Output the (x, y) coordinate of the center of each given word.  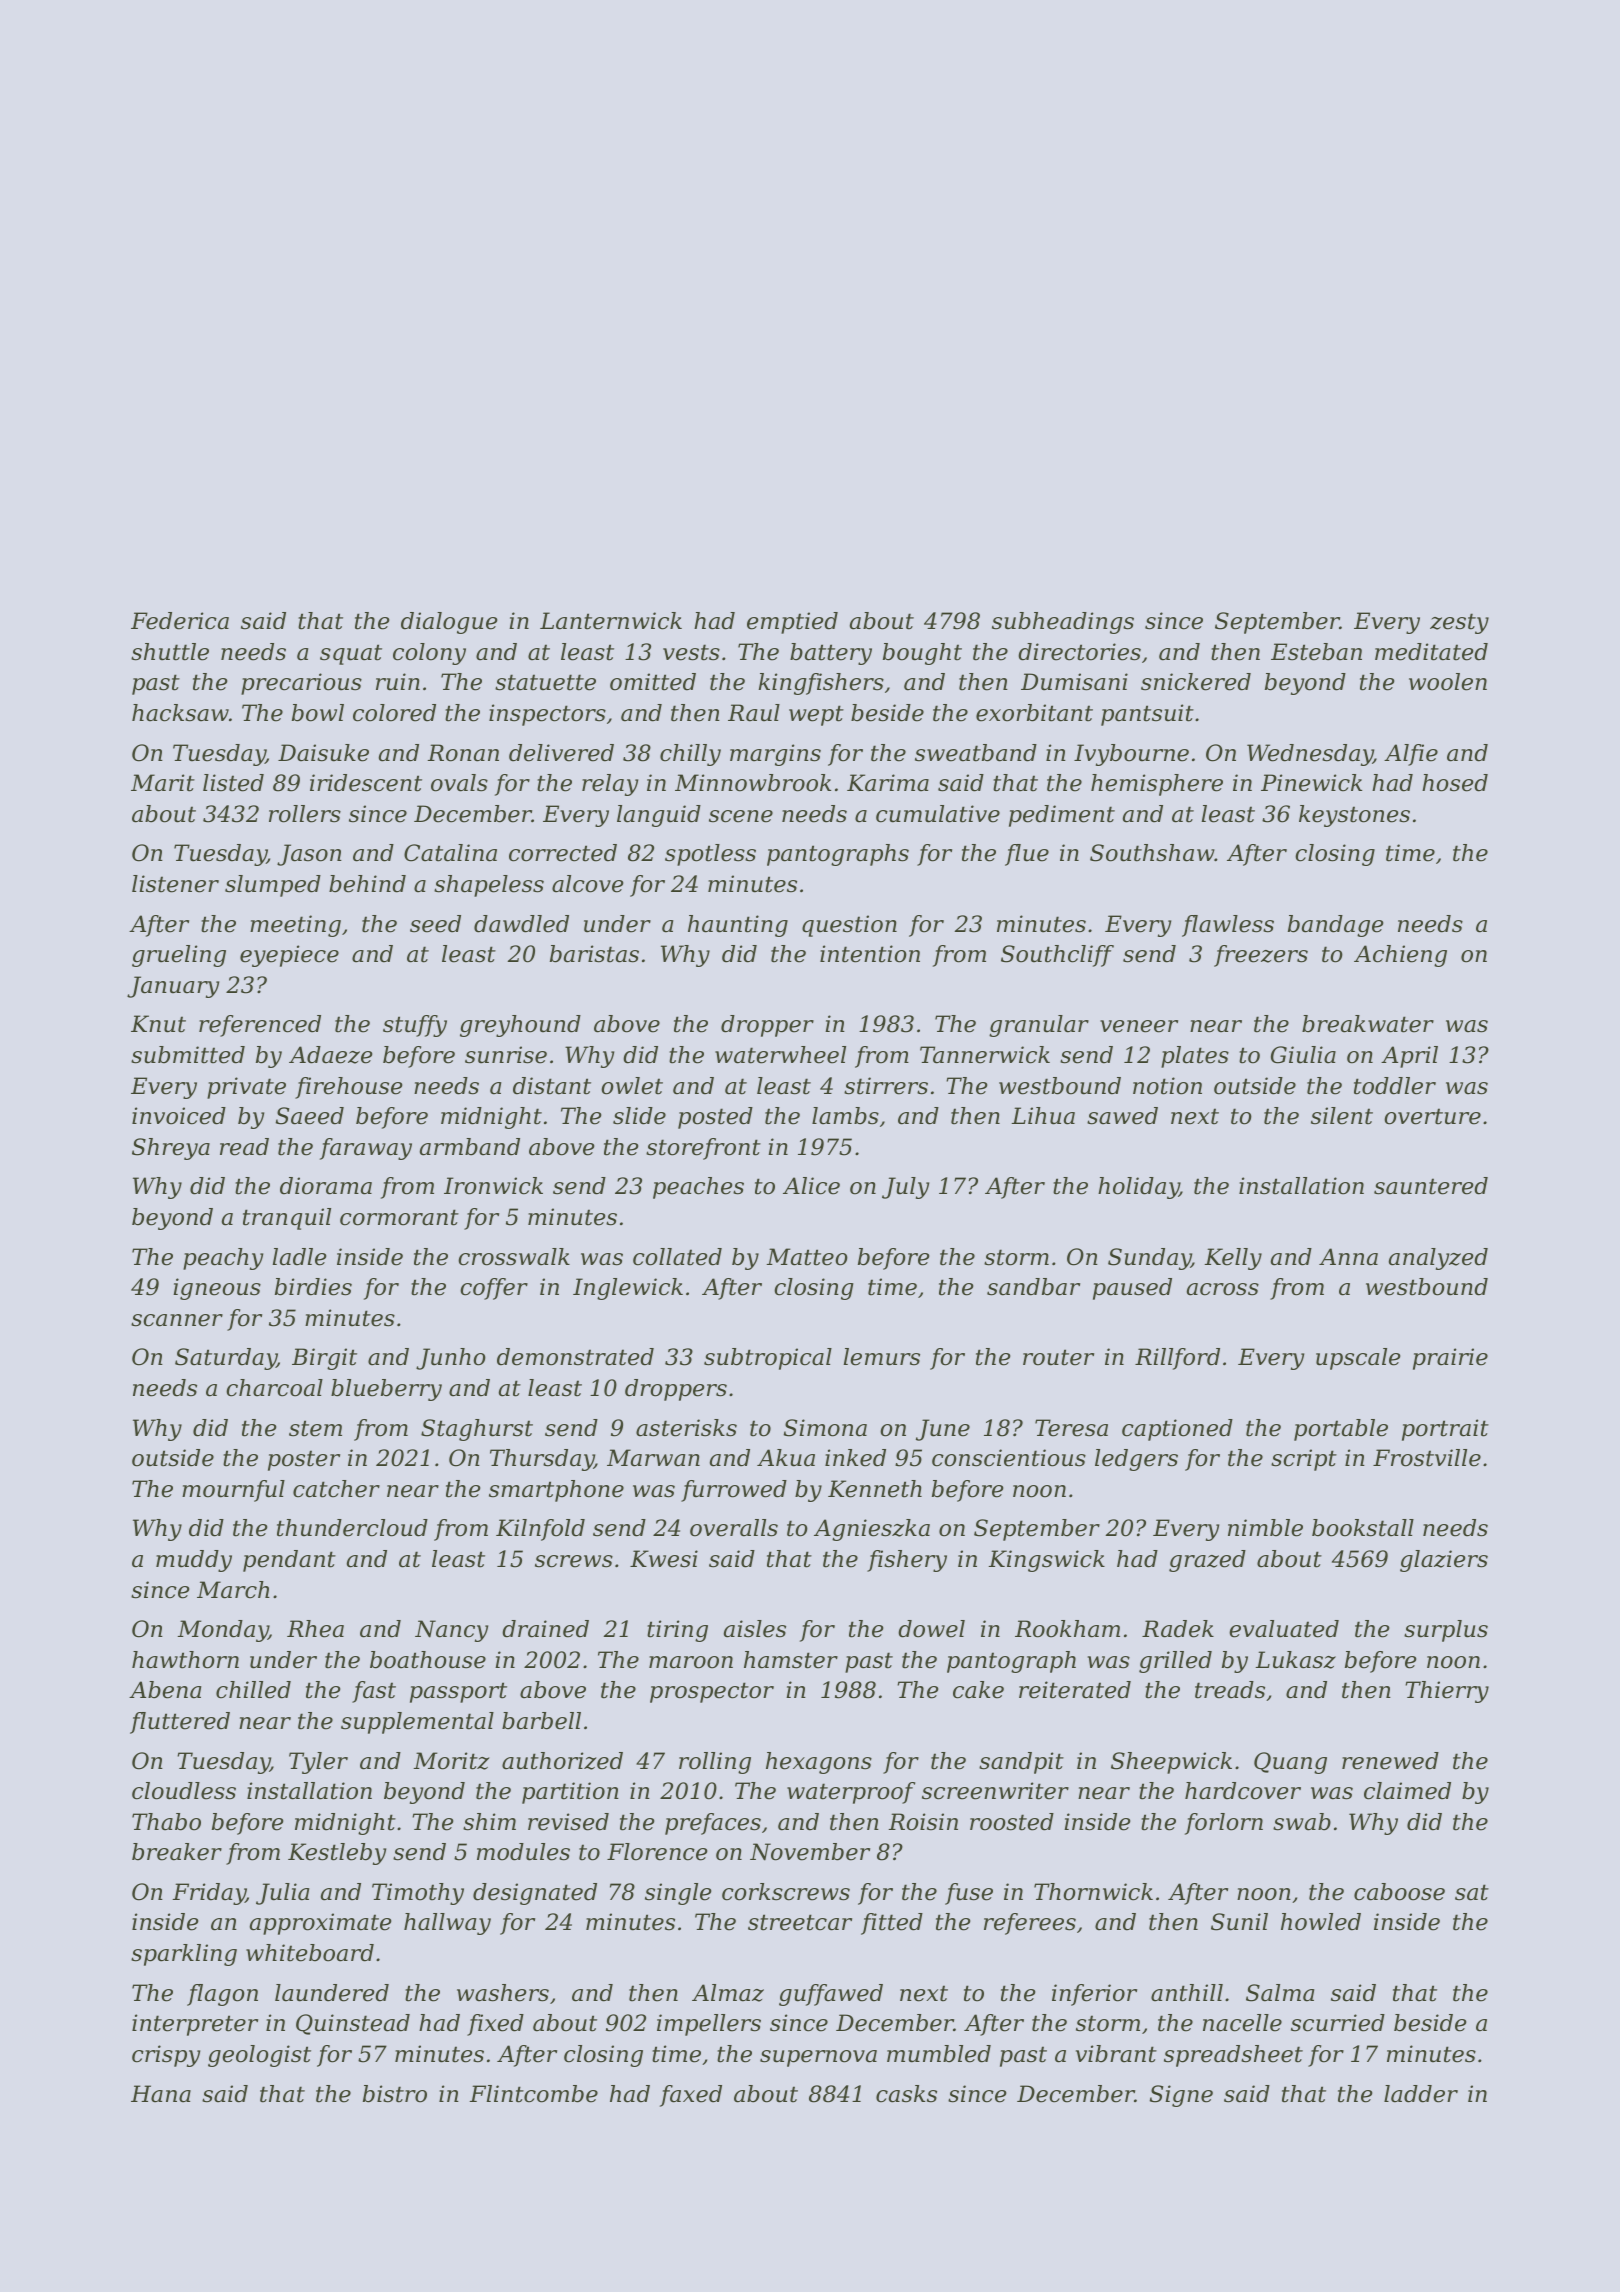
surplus (1446, 1631)
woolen (1448, 682)
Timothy (418, 1894)
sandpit (1021, 1763)
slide (639, 1116)
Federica (180, 621)
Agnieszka (872, 1530)
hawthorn (185, 1660)
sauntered (1431, 1186)
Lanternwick (611, 621)
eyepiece (289, 956)
